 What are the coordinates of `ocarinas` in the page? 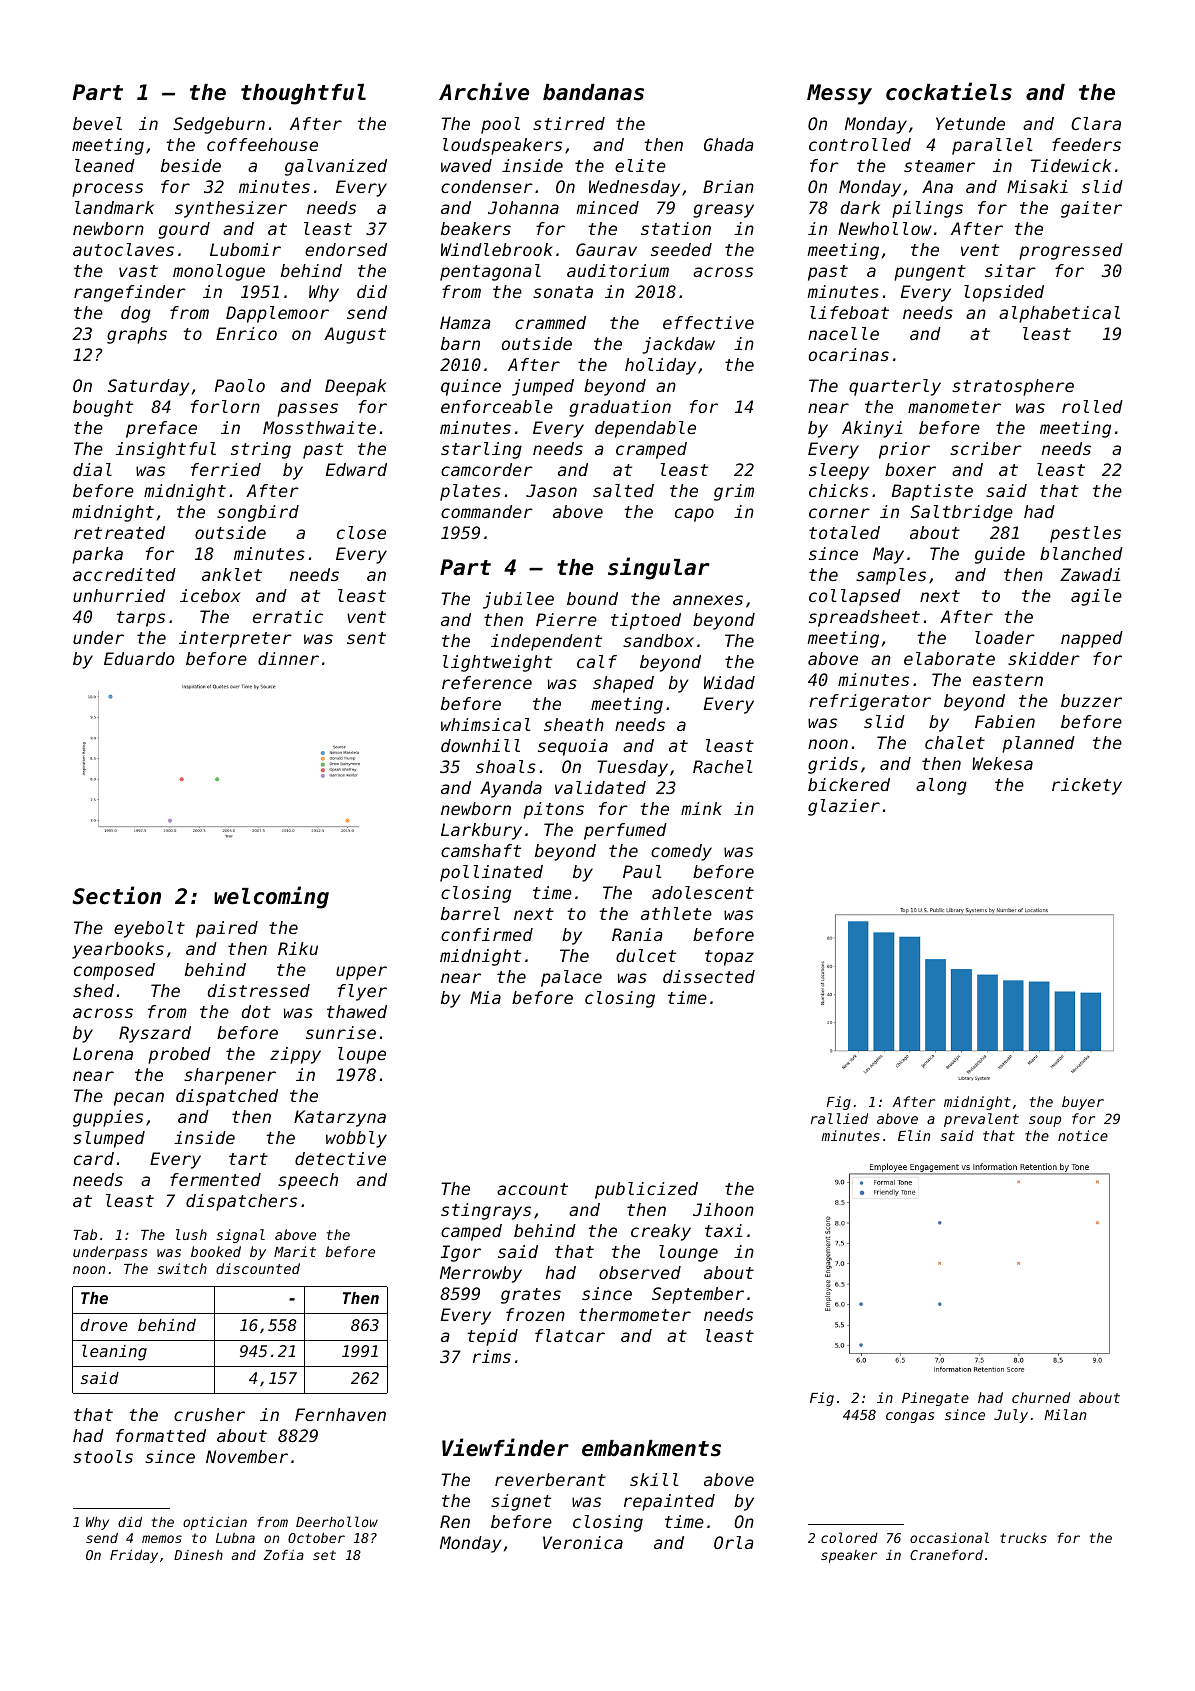 It's located at (848, 354).
